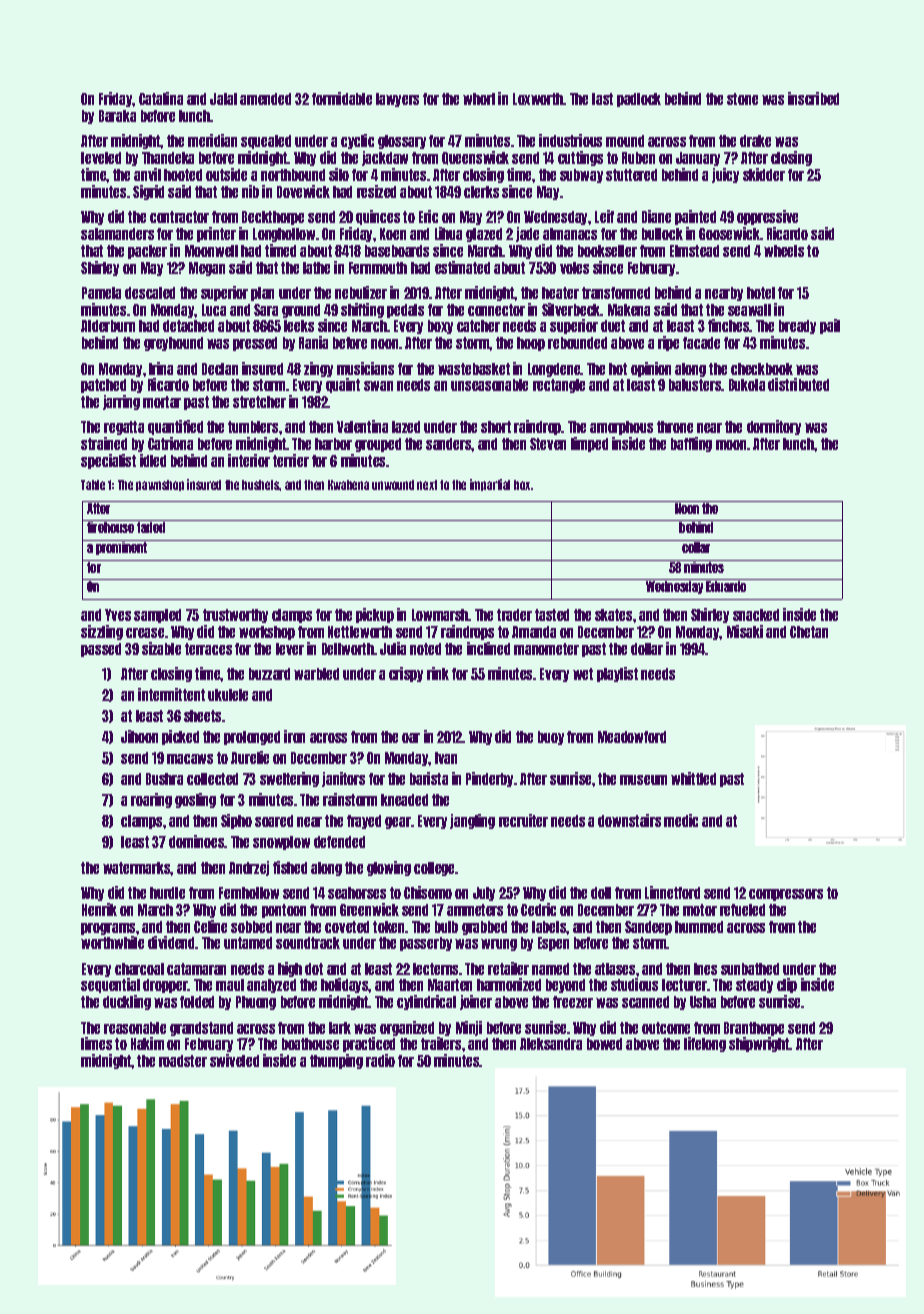 The width and height of the page is (924, 1314). What do you see at coordinates (108, 461) in the page?
I see `specialist` at bounding box center [108, 461].
